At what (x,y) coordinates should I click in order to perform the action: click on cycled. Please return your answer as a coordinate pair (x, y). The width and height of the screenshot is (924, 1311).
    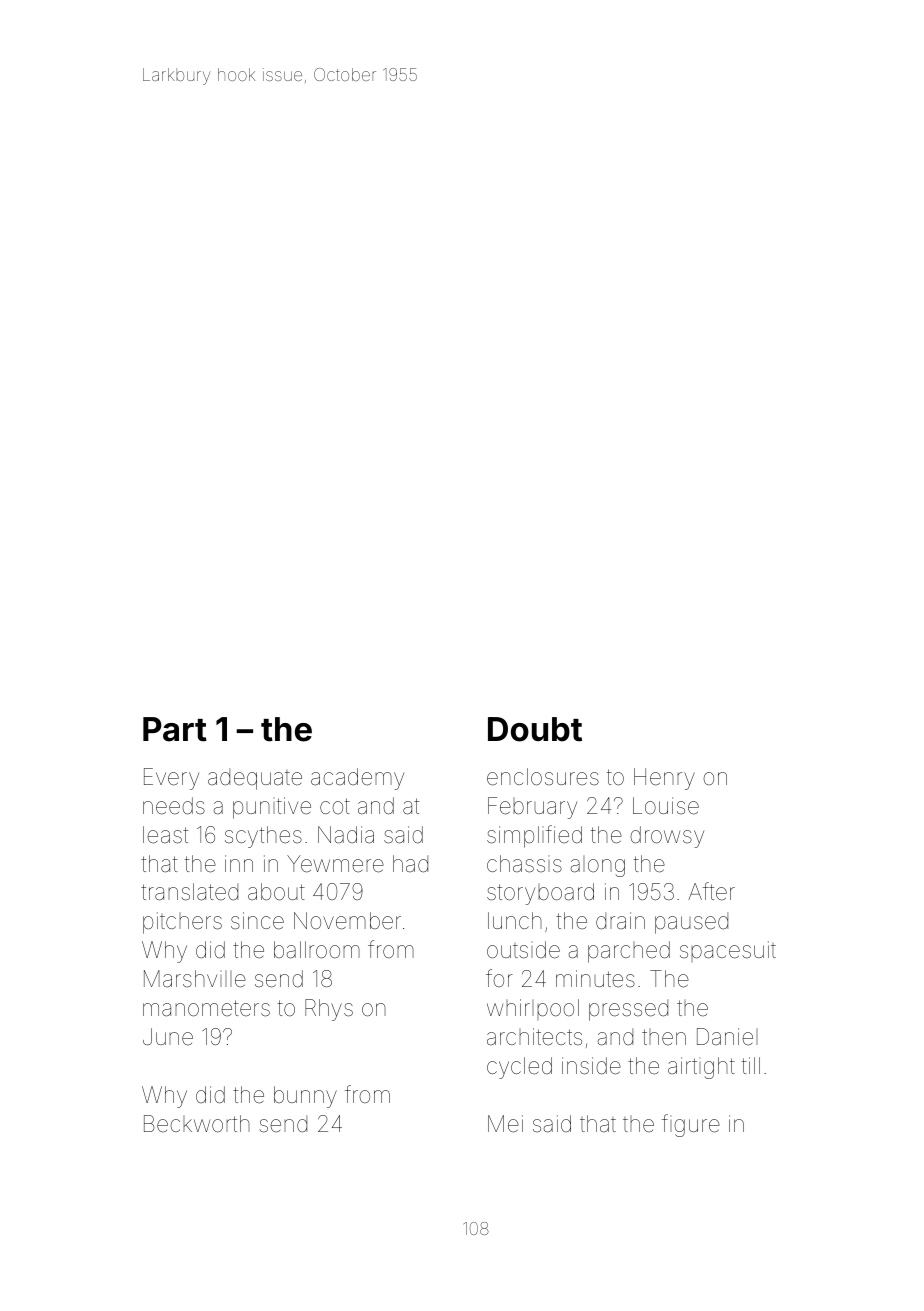
    Looking at the image, I should click on (519, 1068).
